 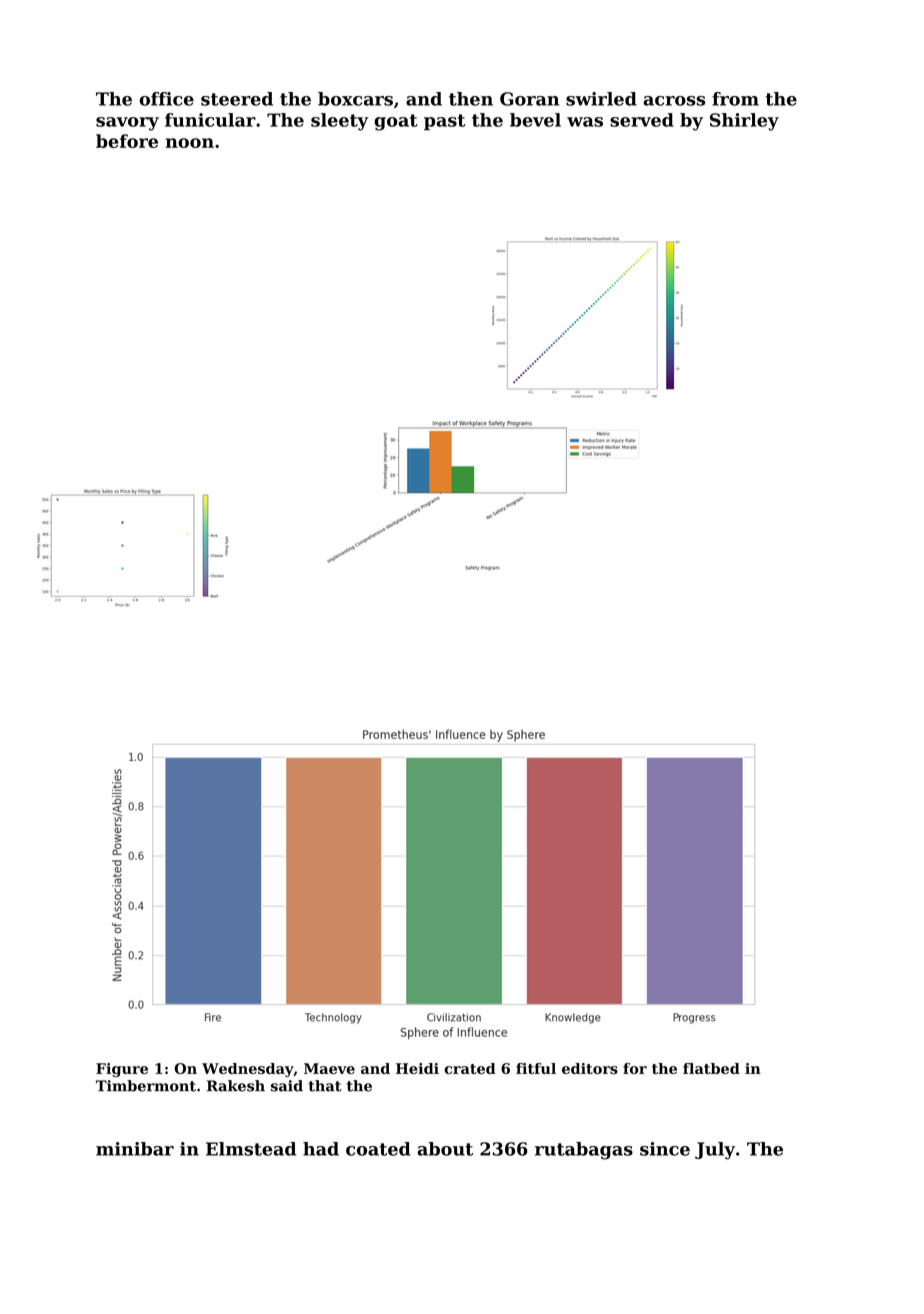 I want to click on Timbermont, so click(x=146, y=1086).
